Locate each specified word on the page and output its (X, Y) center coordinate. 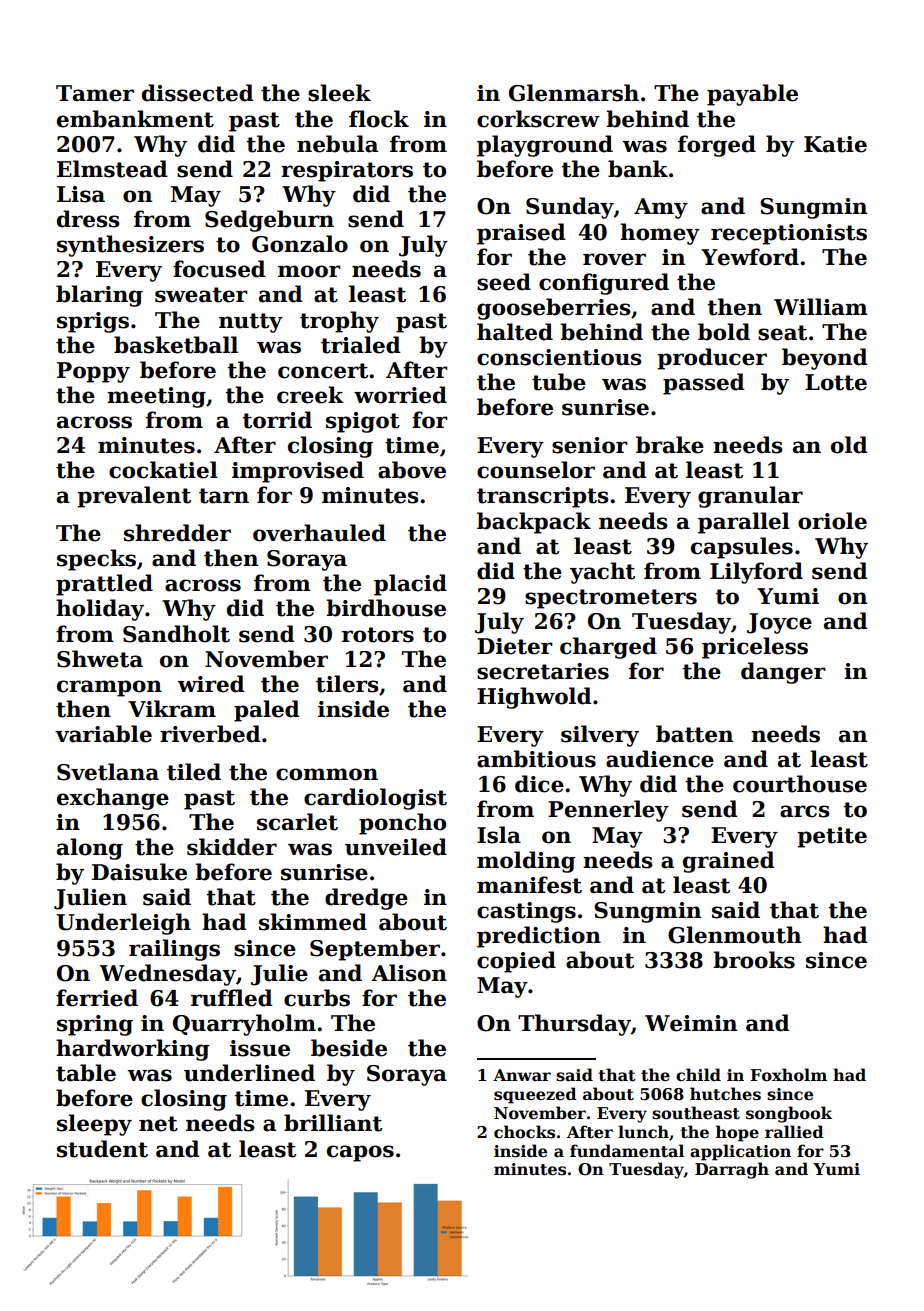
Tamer (95, 93)
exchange (113, 799)
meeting (156, 397)
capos (360, 1153)
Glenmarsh (574, 93)
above (412, 470)
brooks (754, 960)
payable (752, 95)
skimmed (313, 922)
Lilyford (756, 573)
